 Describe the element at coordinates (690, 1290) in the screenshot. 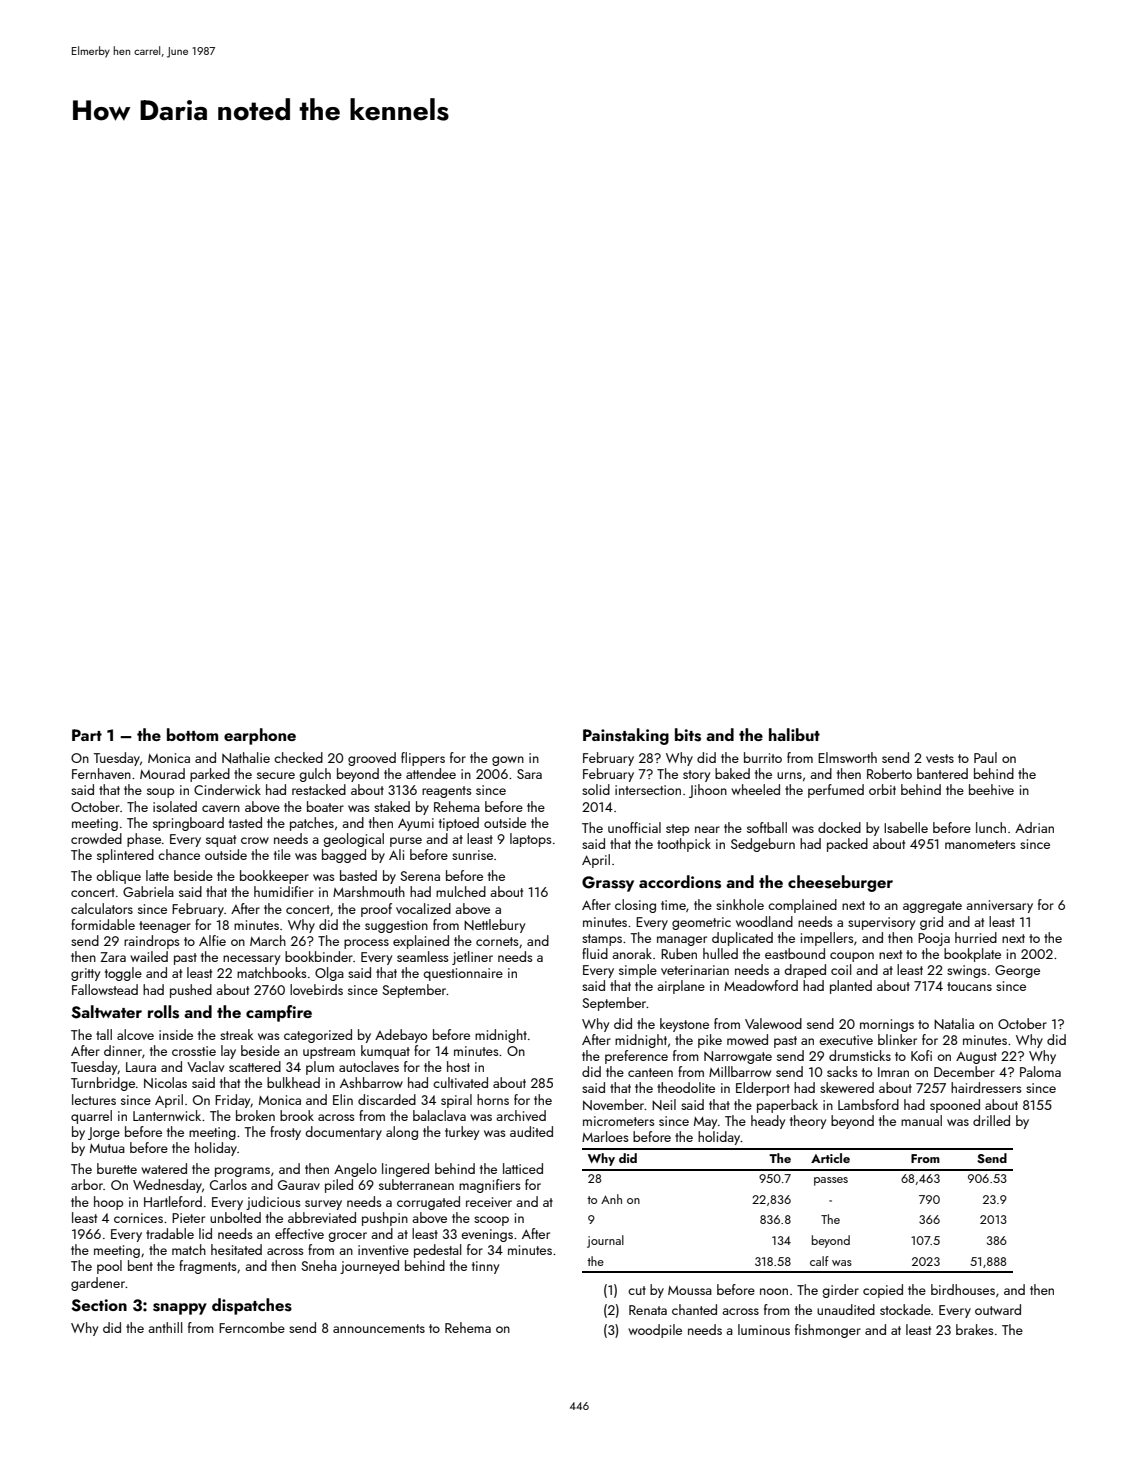

I see `Moussa` at that location.
